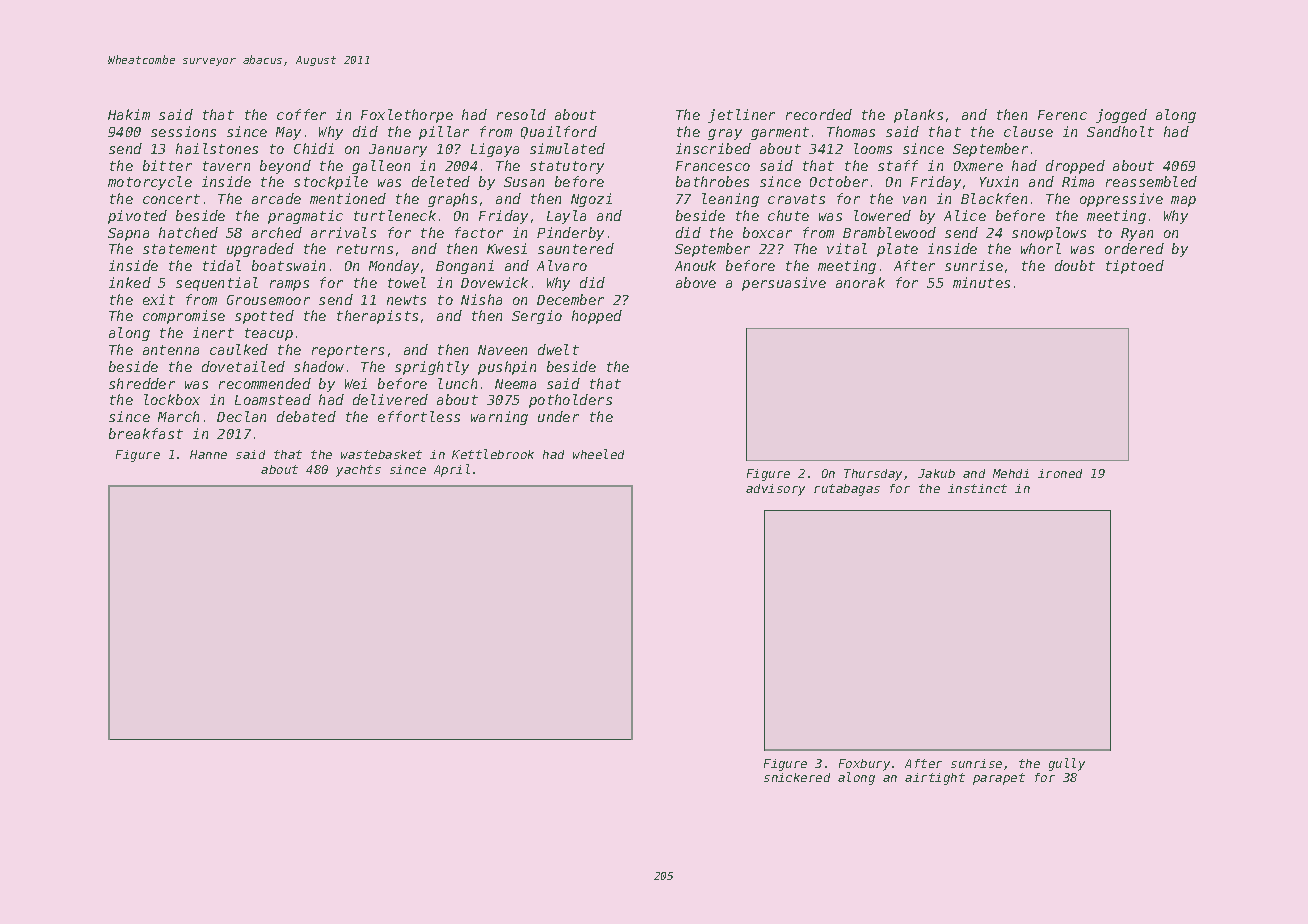 This page has width=1308, height=924. I want to click on Hanne, so click(208, 454).
